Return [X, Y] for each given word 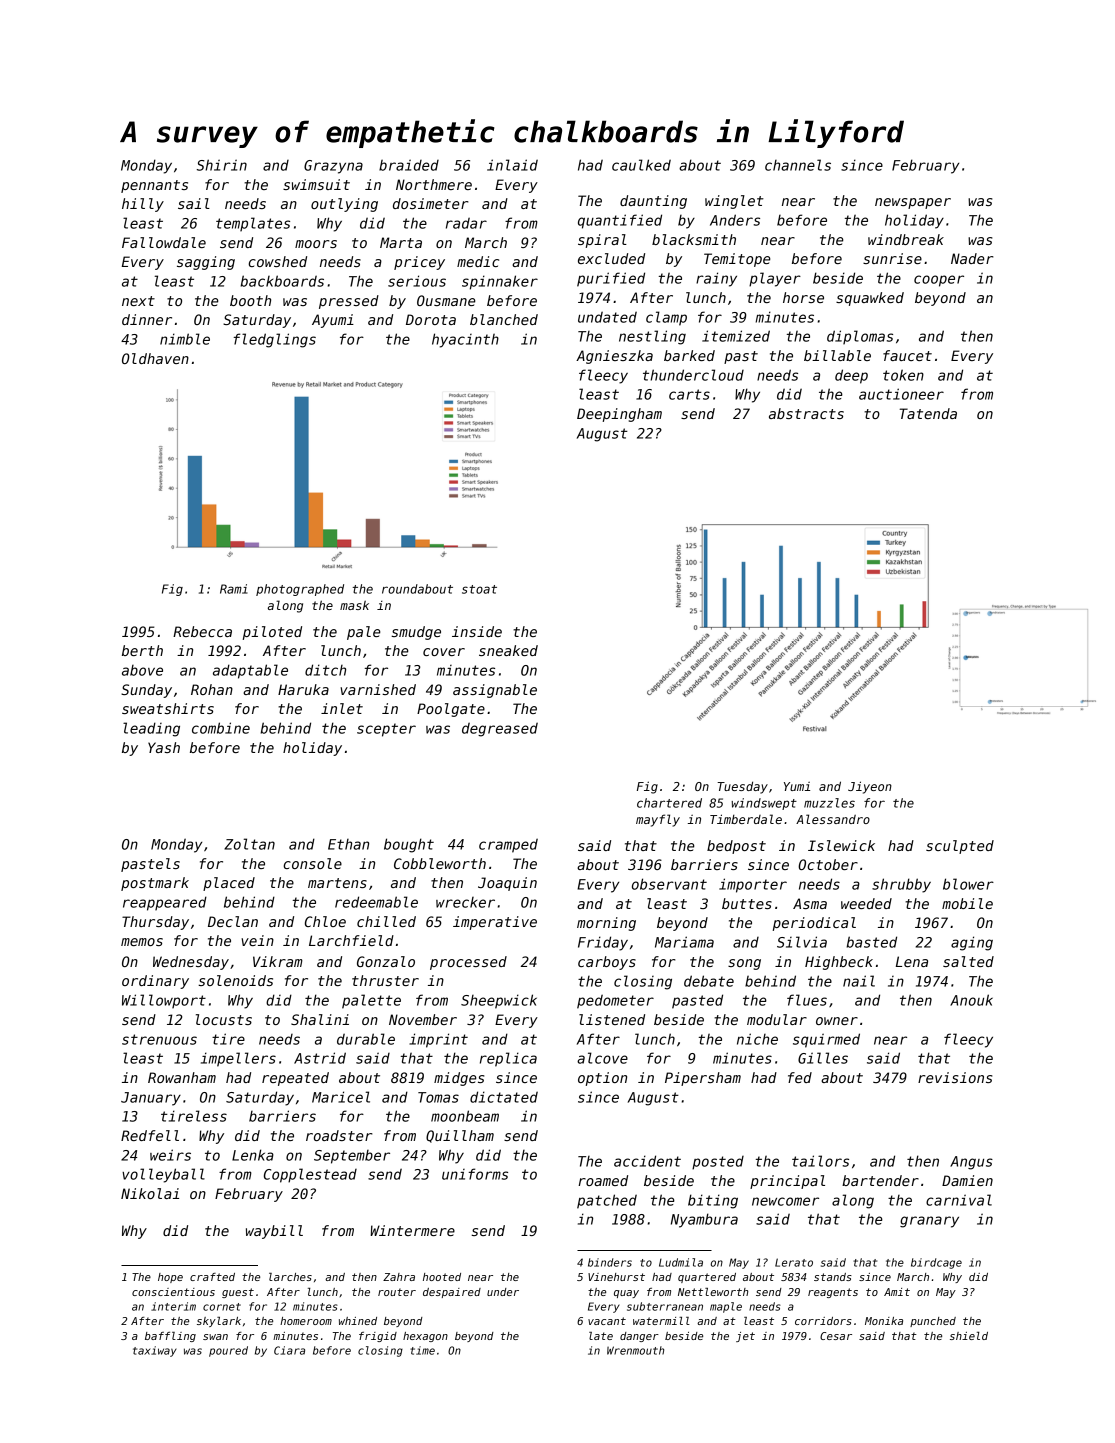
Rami [234, 589]
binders [610, 1262]
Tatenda [928, 413]
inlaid [512, 165]
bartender [880, 1180]
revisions [955, 1077]
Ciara [289, 1350]
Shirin [222, 165]
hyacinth [465, 340]
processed [468, 963]
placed [229, 884]
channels [798, 165]
